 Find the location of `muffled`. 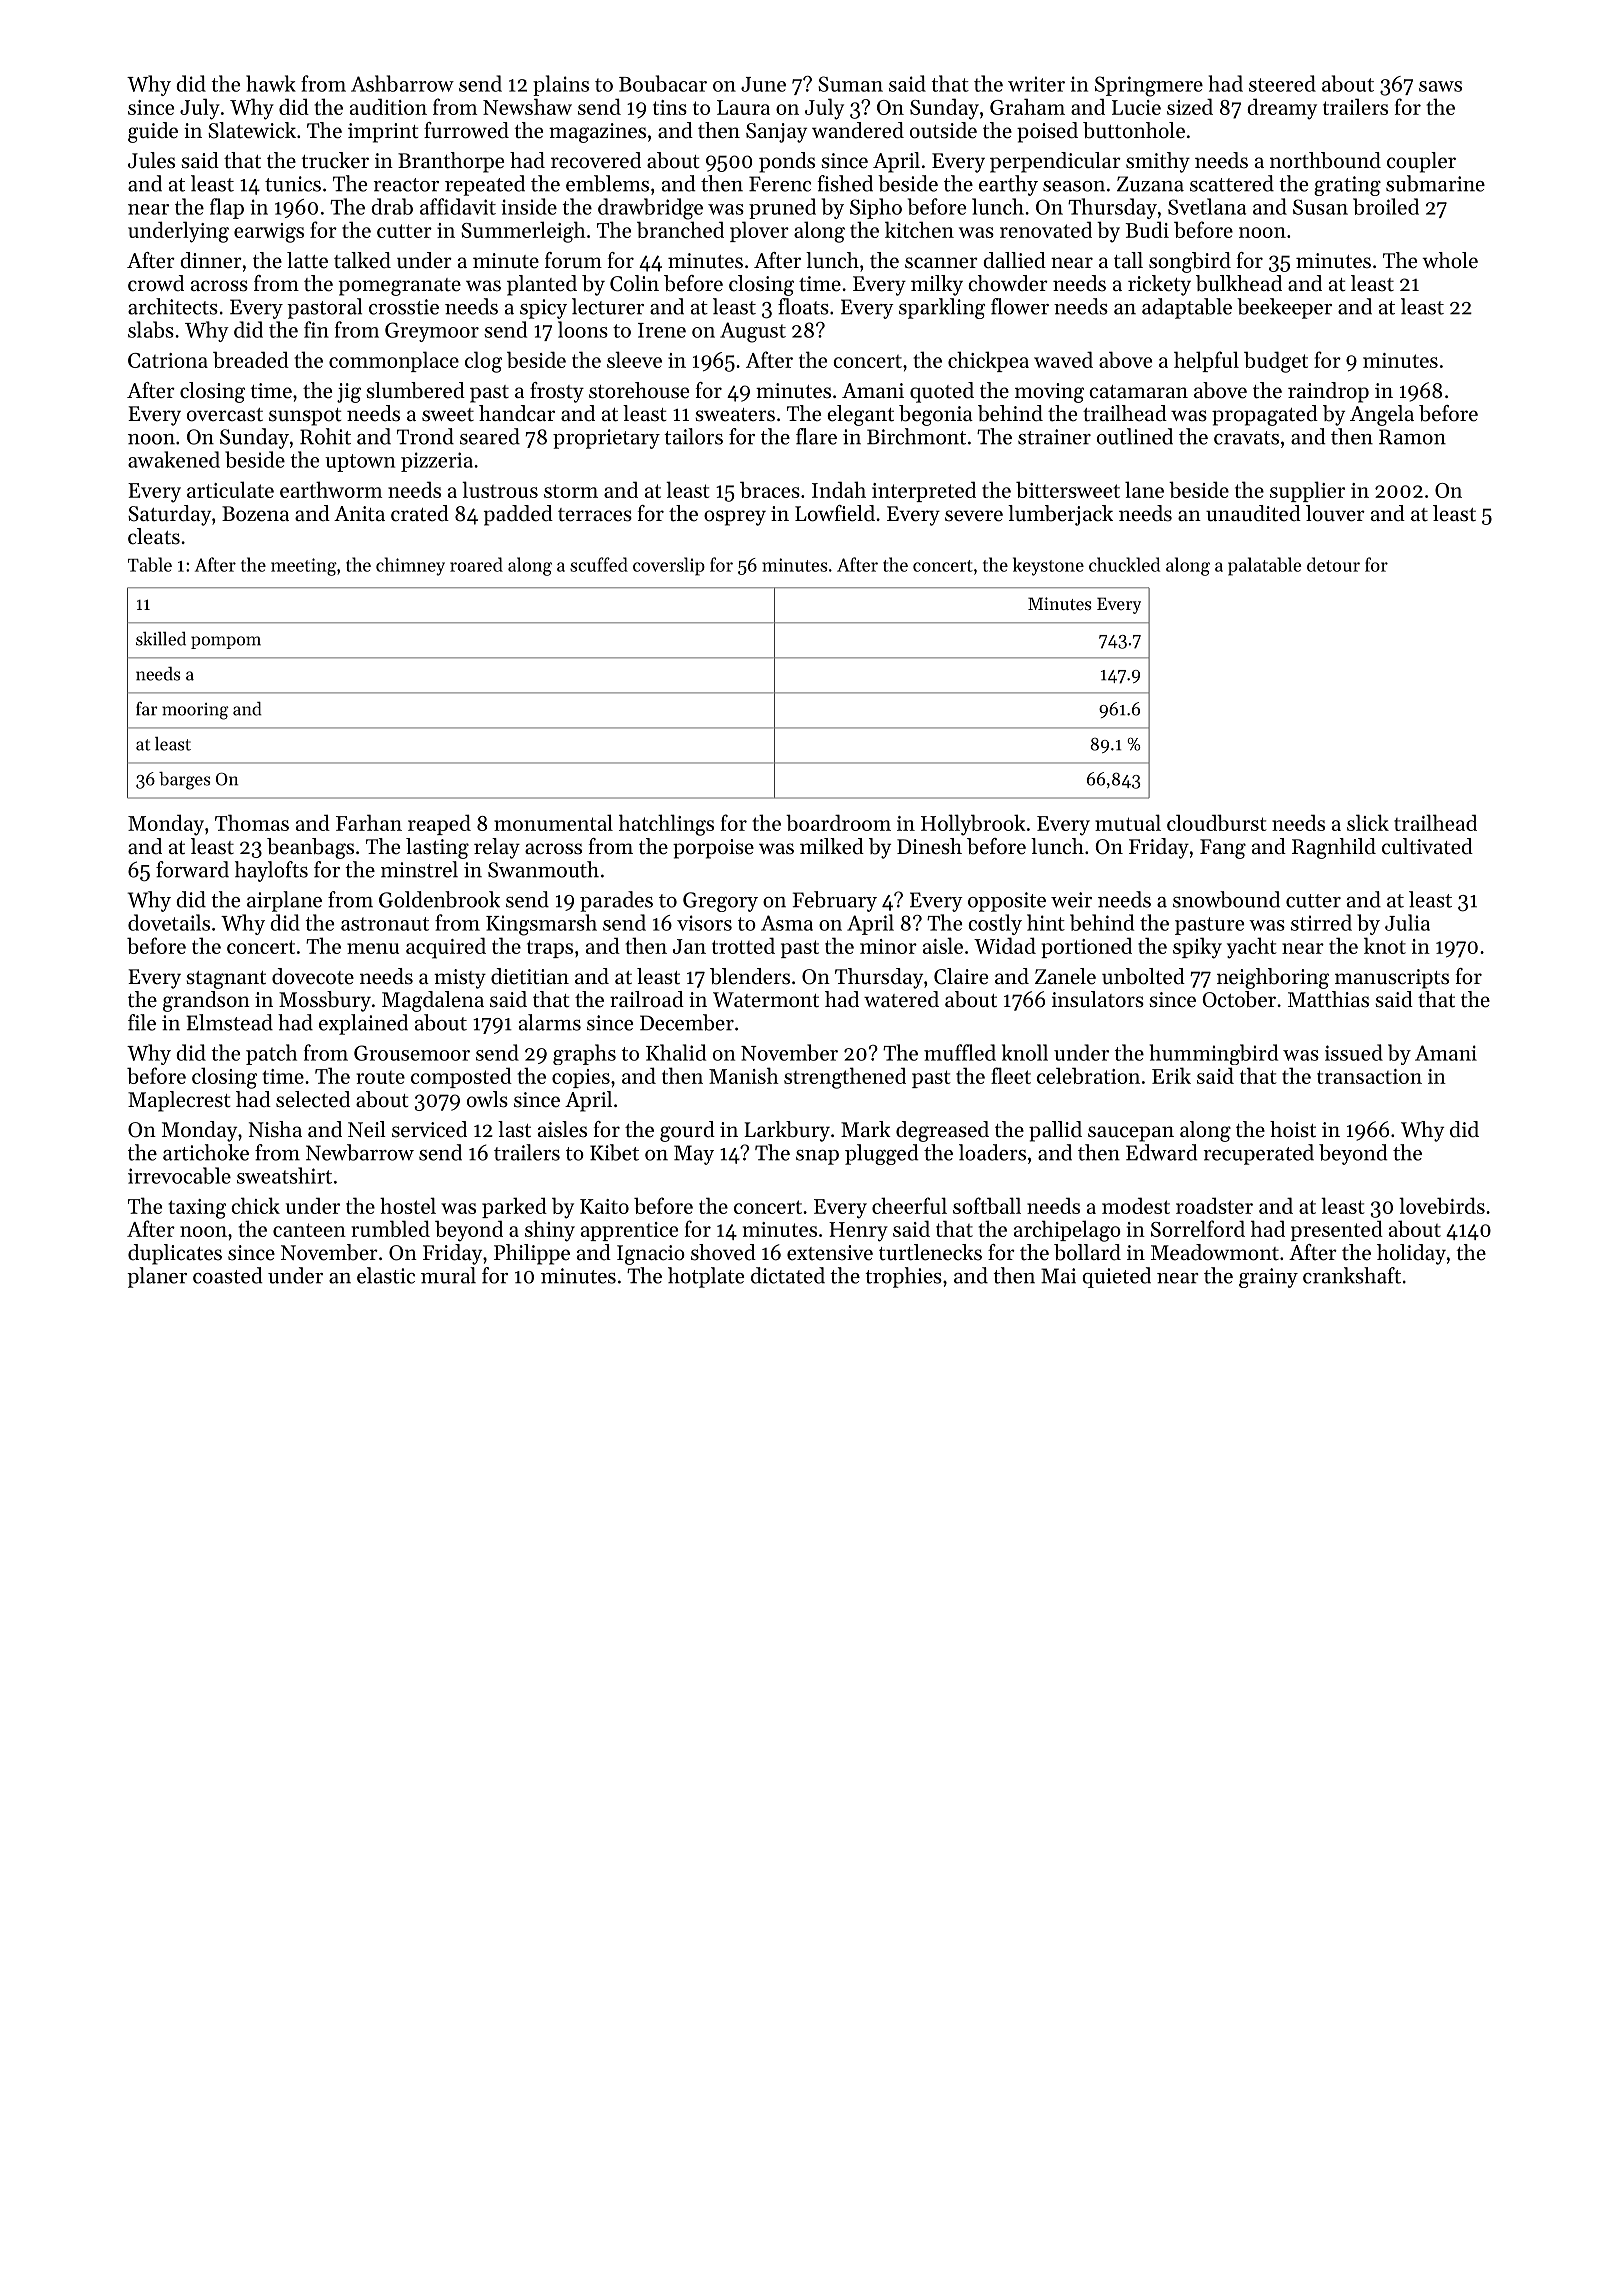

muffled is located at coordinates (960, 1052).
